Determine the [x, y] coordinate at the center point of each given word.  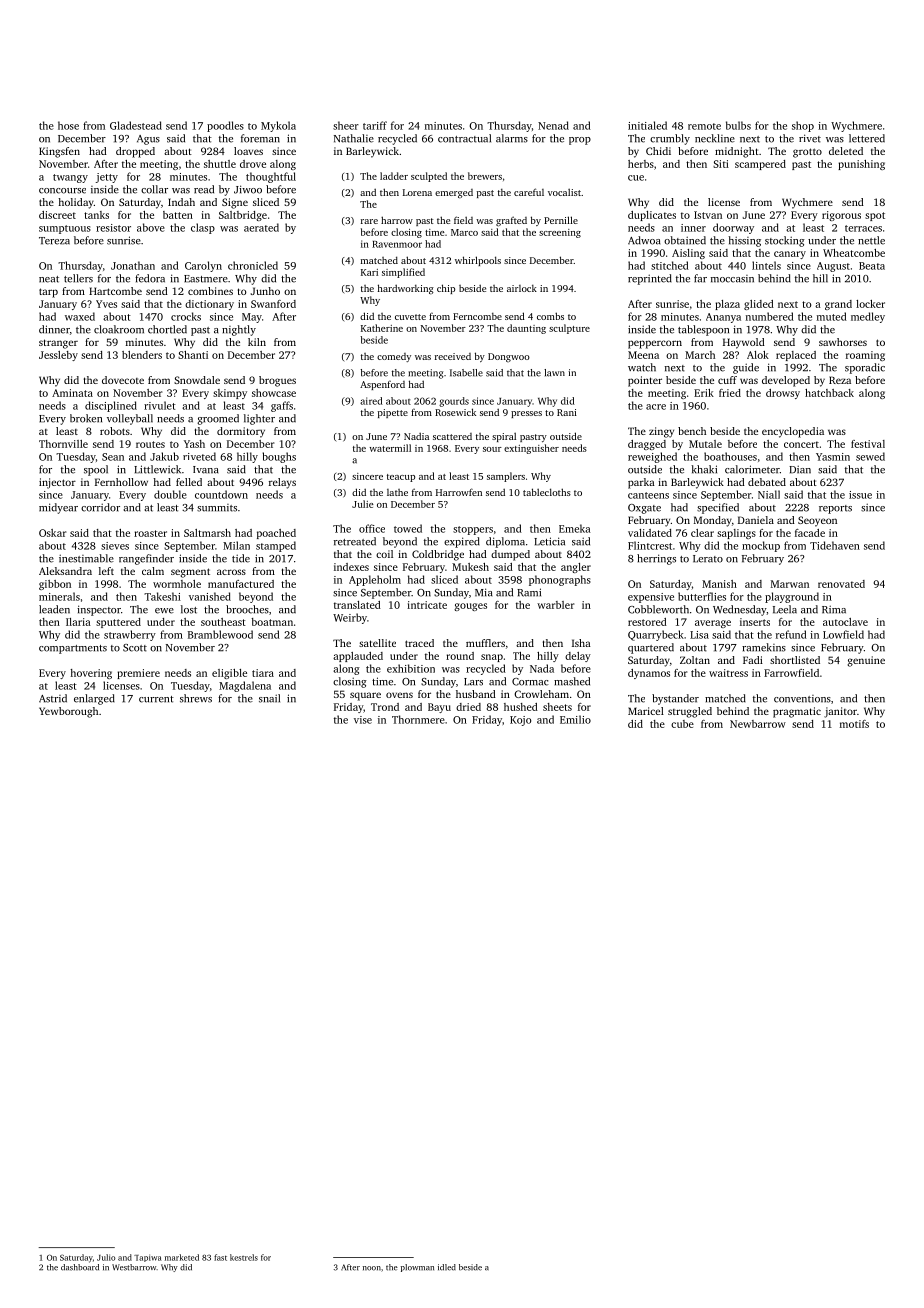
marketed [182, 1257]
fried [730, 393]
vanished [210, 596]
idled [447, 1267]
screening [560, 233]
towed [408, 528]
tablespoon [703, 330]
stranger [58, 344]
